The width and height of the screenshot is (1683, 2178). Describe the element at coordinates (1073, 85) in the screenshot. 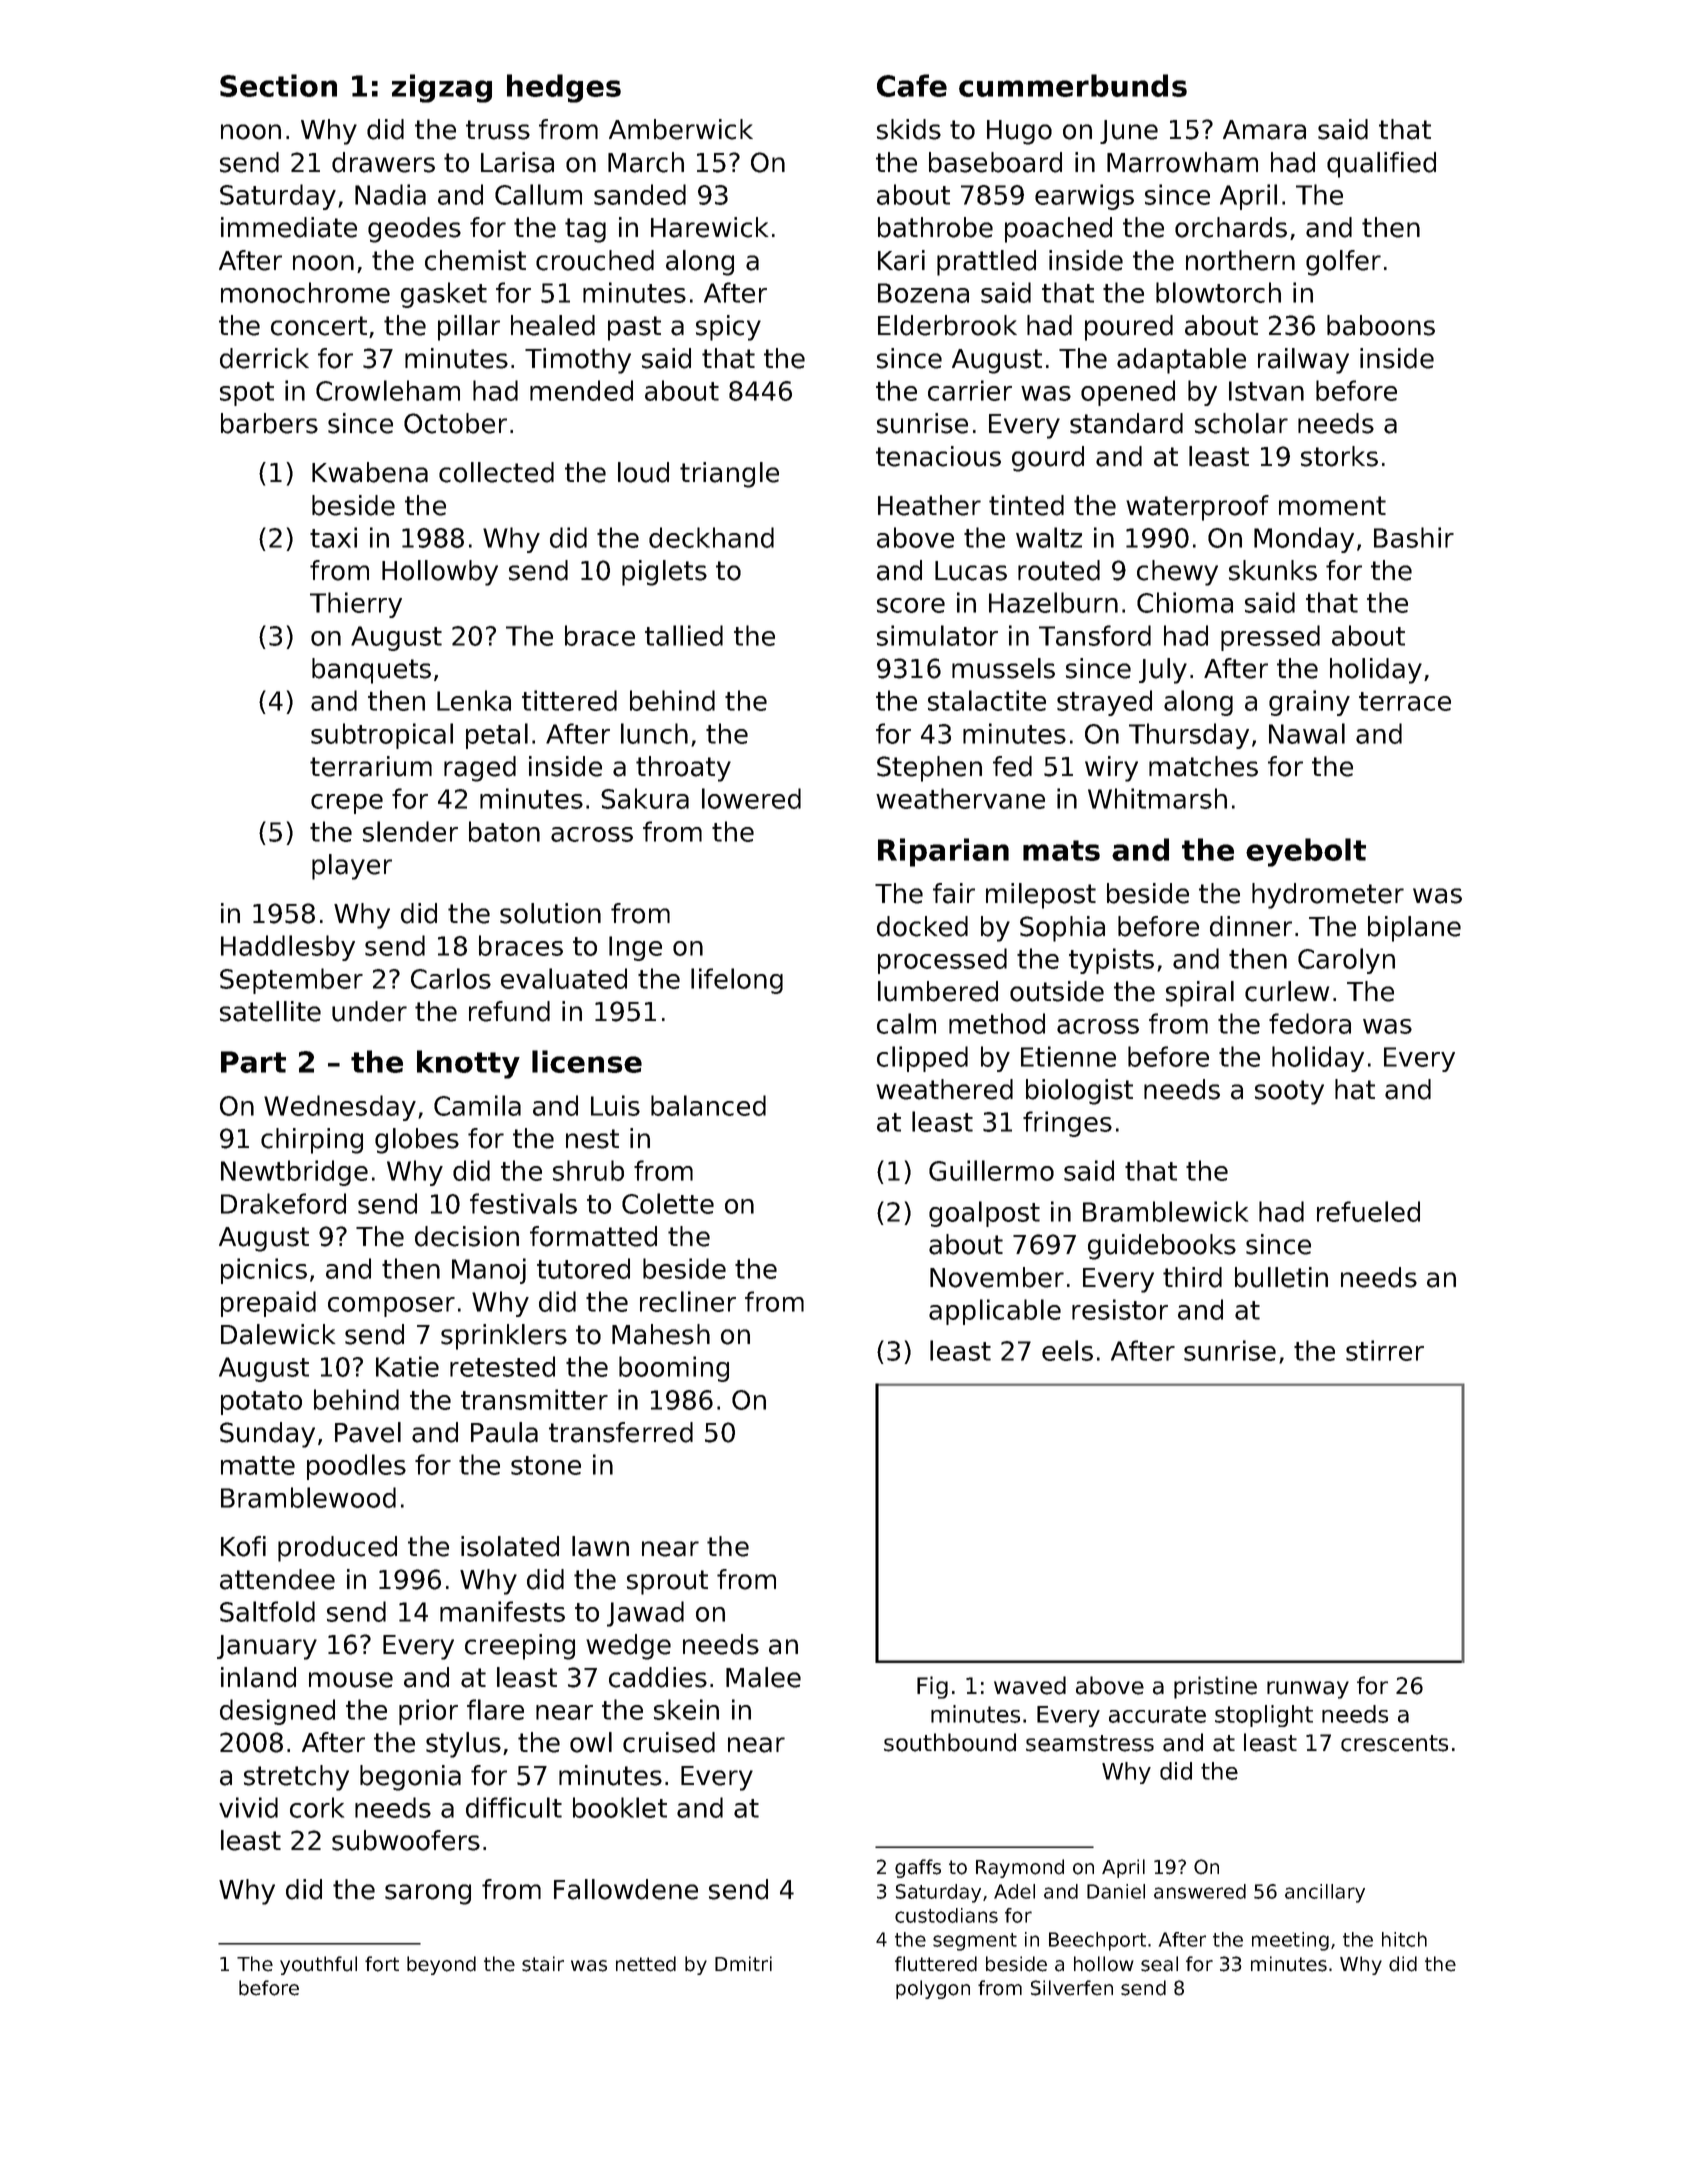

I see `cummerbunds` at that location.
